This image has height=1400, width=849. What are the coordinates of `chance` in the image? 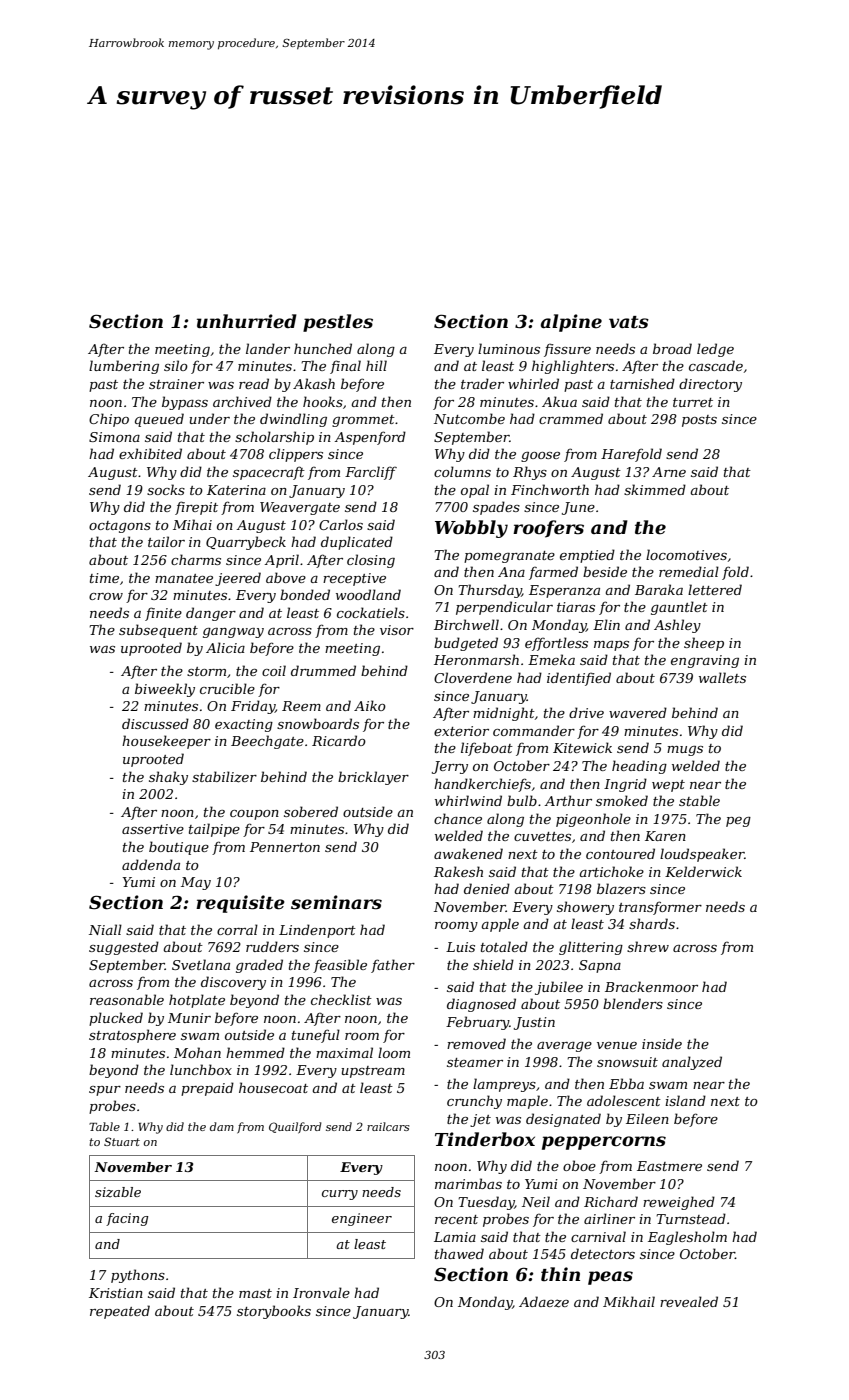 It's located at (458, 818).
